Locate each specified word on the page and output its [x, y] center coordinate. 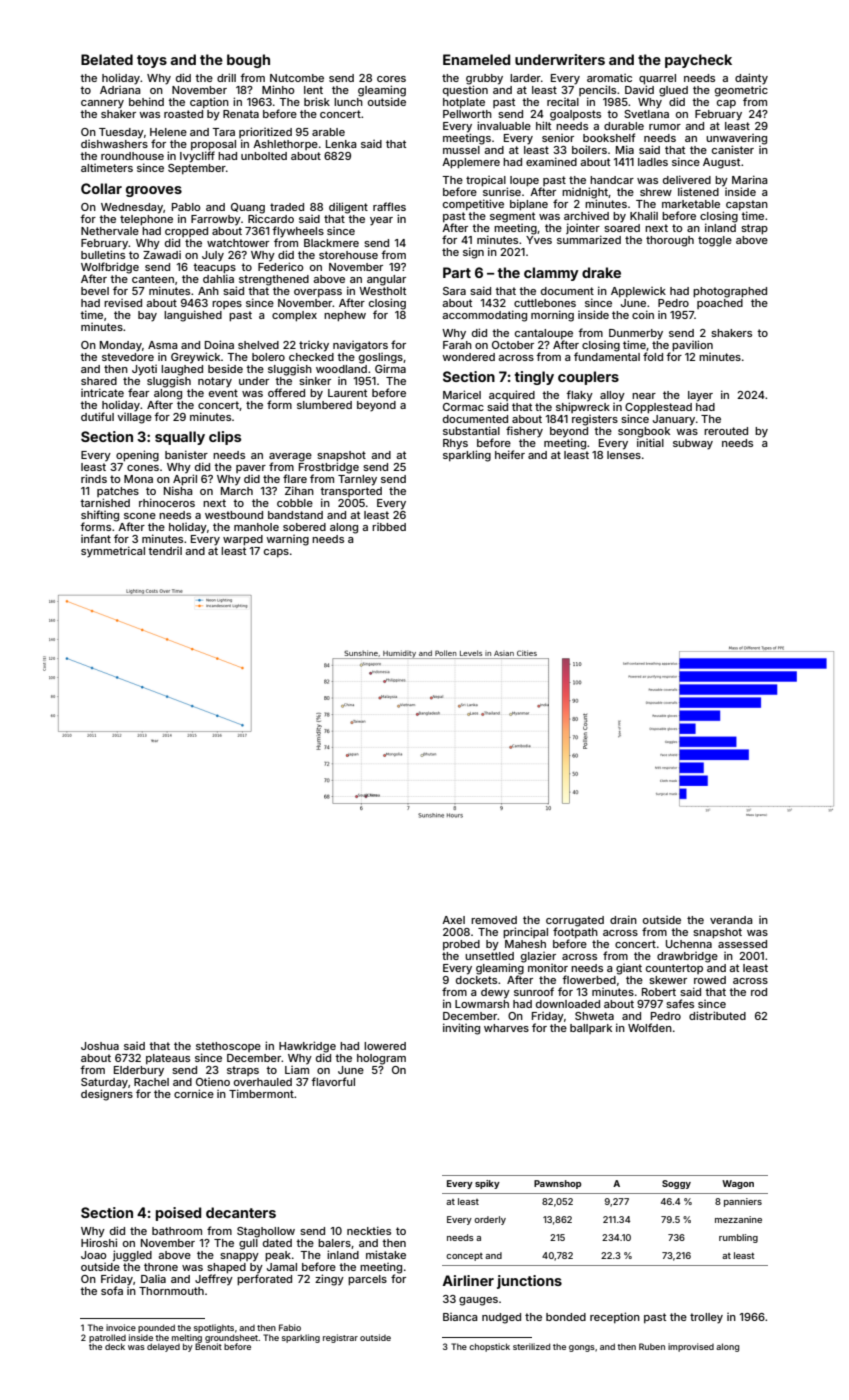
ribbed [389, 527]
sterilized [531, 1346]
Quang [248, 208]
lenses [624, 455]
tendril [165, 551]
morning [552, 316]
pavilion [692, 345]
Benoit [208, 1346]
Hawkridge [307, 1047]
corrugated [575, 921]
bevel [95, 291]
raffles [389, 206]
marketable [691, 204]
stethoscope [228, 1047]
